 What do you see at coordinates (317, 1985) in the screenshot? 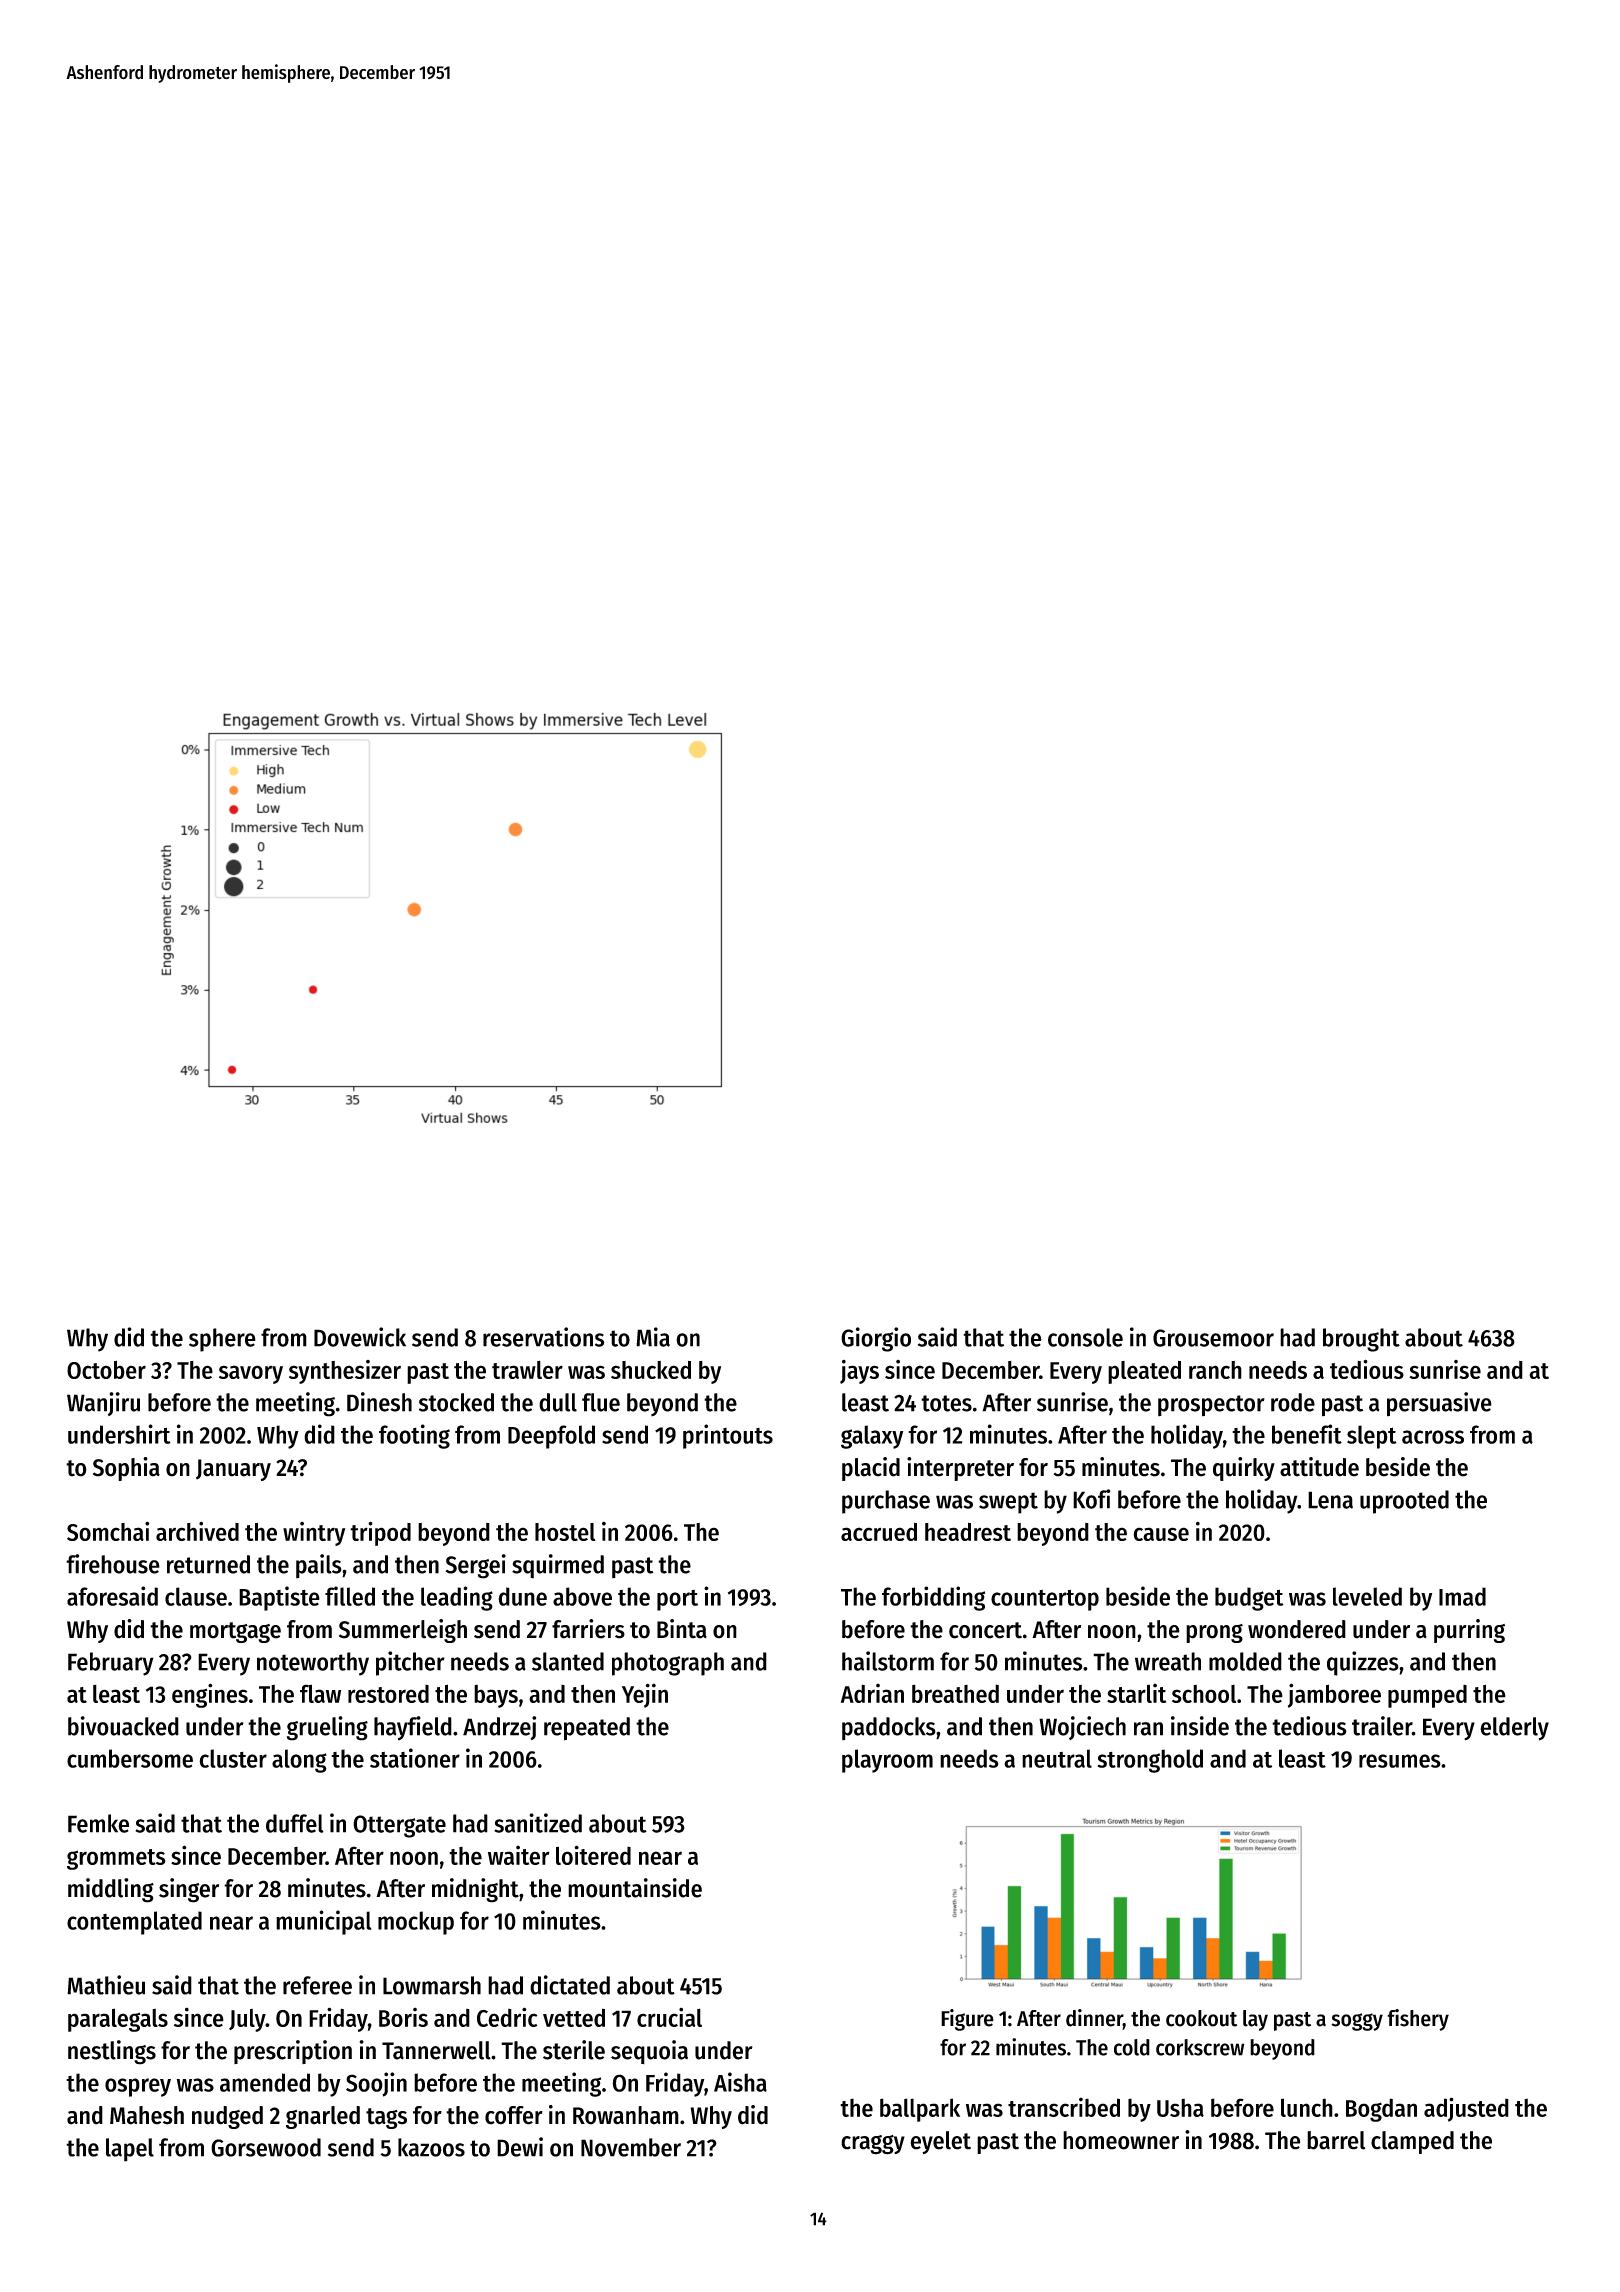
I see `referee` at bounding box center [317, 1985].
